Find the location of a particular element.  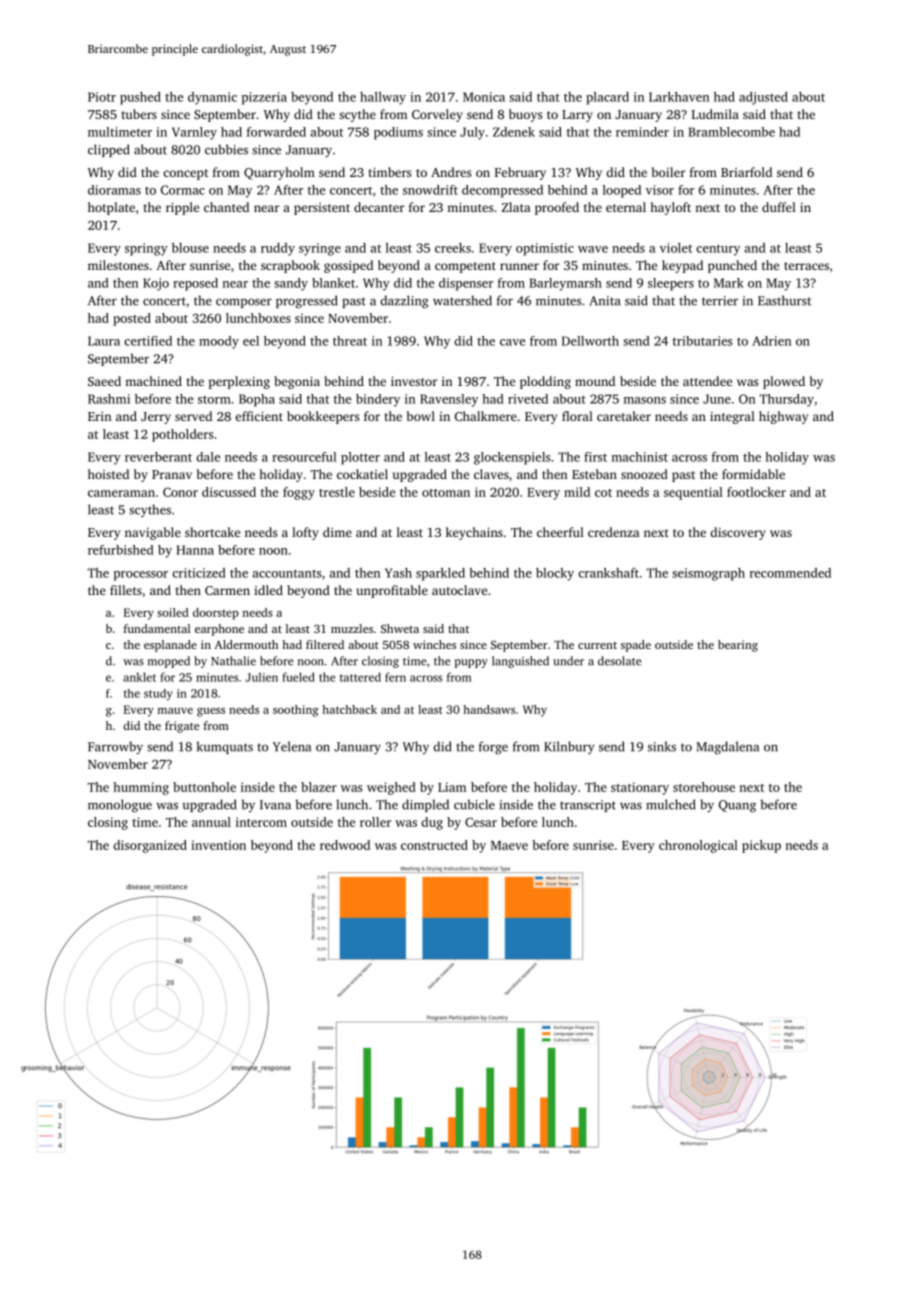

tubers is located at coordinates (139, 114).
